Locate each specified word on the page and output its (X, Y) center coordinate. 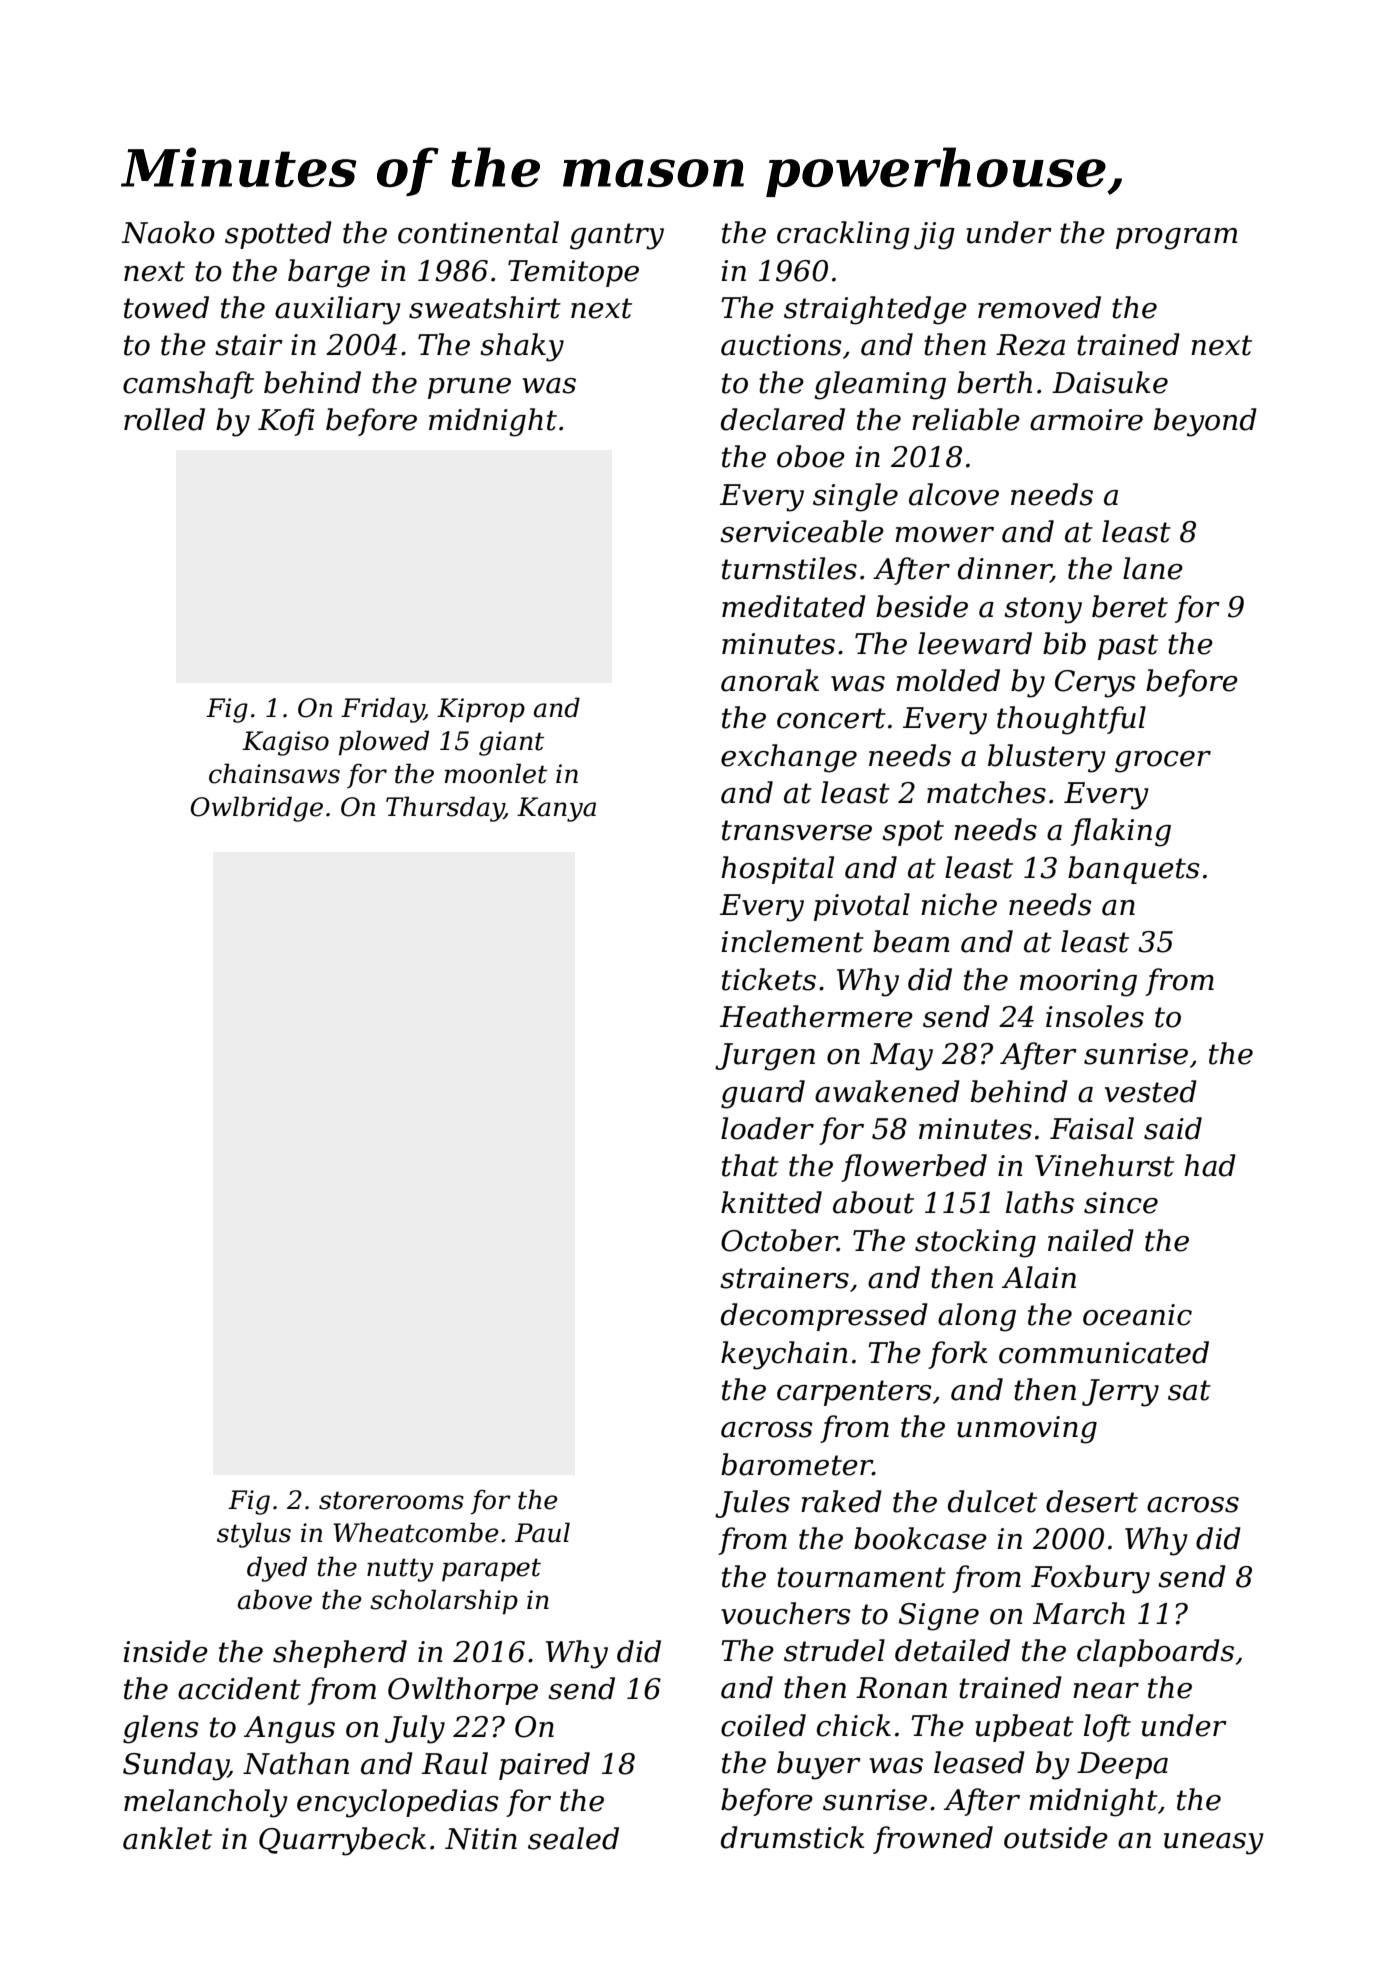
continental (478, 232)
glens (161, 1729)
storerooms (391, 1500)
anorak (770, 680)
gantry (617, 236)
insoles (1095, 1016)
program (1177, 239)
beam (911, 941)
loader (767, 1128)
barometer (797, 1464)
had (1210, 1165)
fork (957, 1355)
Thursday (445, 809)
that (750, 1165)
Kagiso (285, 743)
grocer (1163, 762)
